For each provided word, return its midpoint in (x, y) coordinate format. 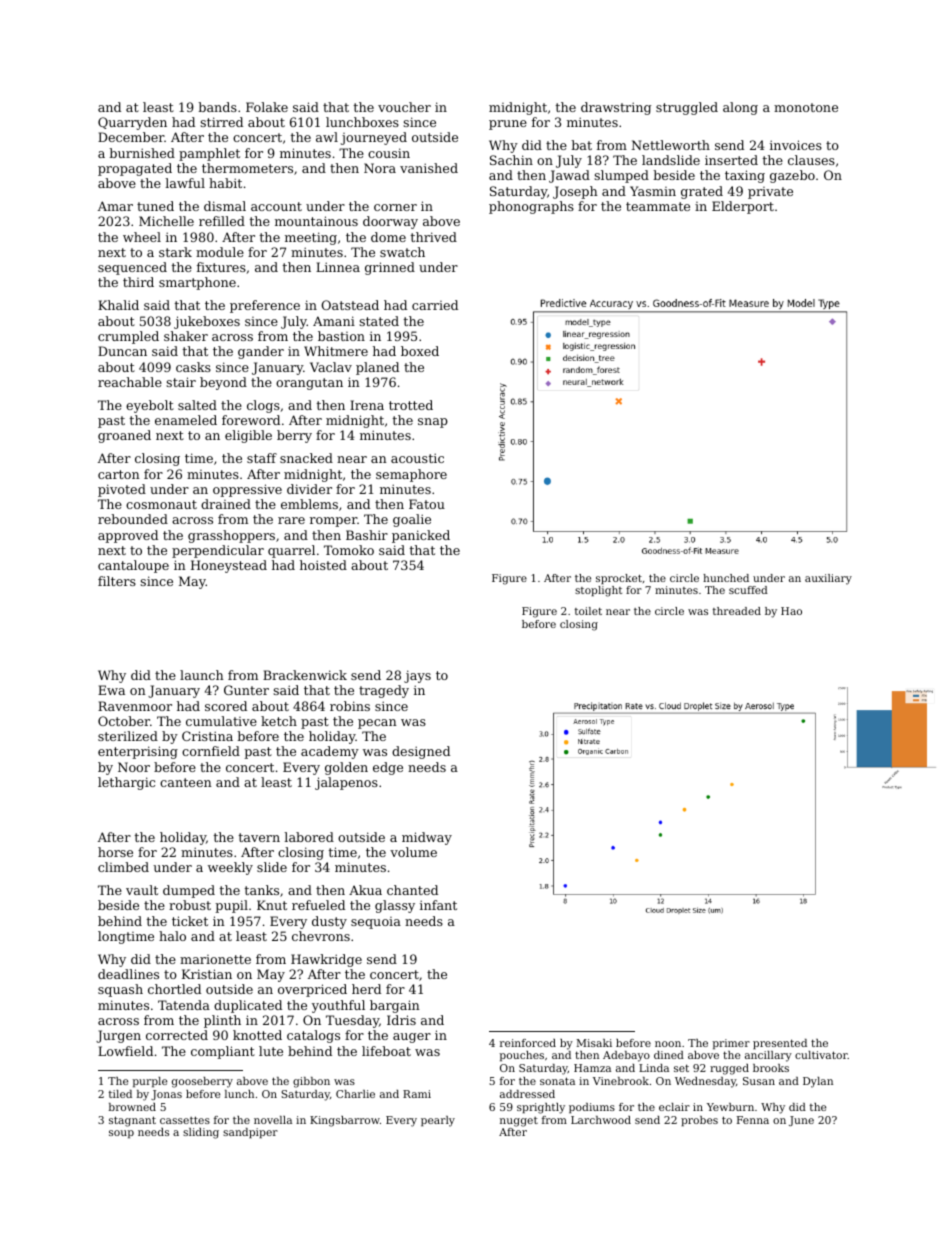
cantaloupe (133, 566)
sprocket (619, 579)
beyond (223, 383)
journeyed (374, 138)
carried (435, 305)
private (770, 193)
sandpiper (250, 1133)
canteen (186, 782)
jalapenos (346, 783)
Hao (791, 611)
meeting (311, 238)
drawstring (616, 108)
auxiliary (828, 579)
